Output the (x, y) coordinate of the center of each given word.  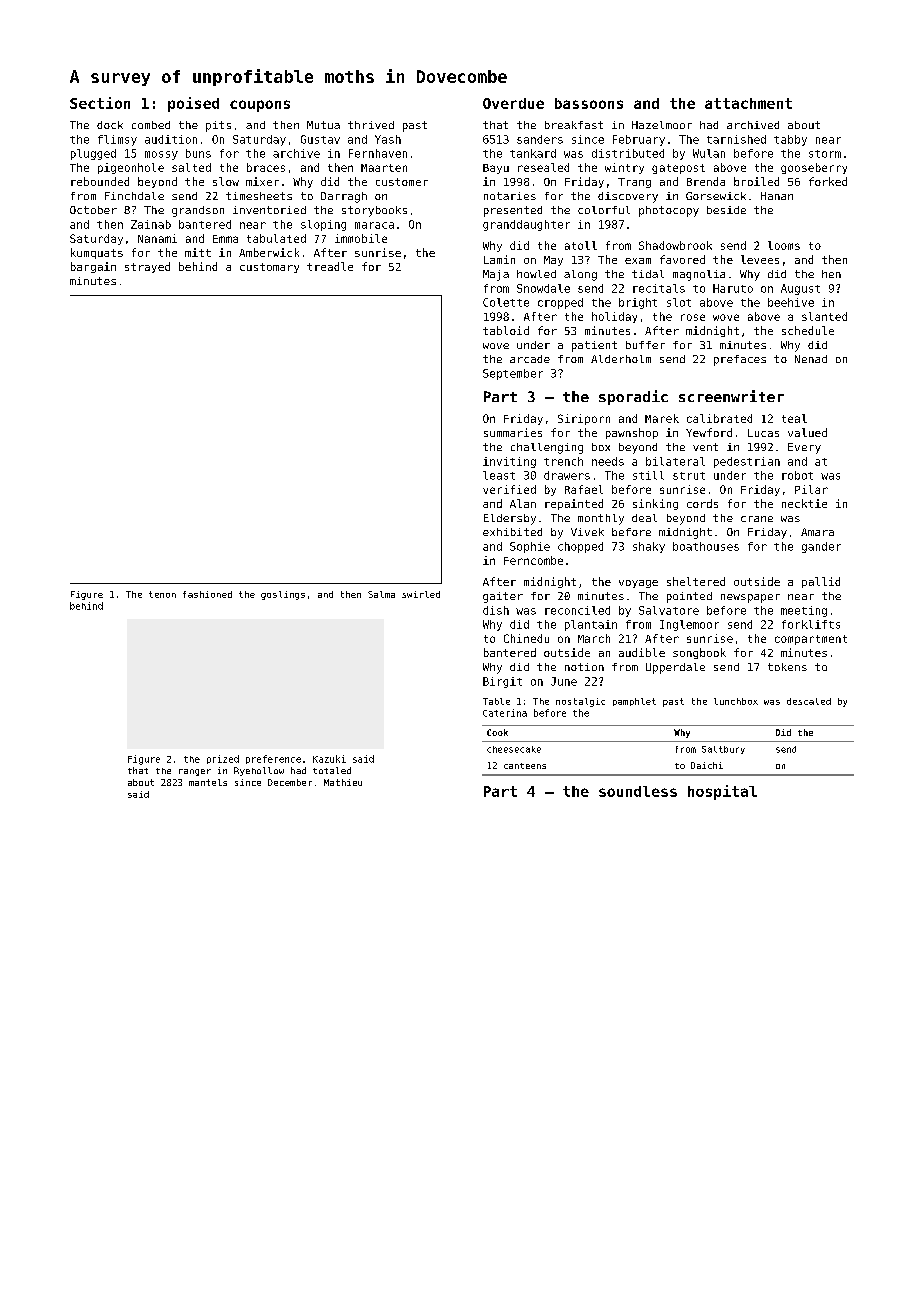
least (499, 475)
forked (828, 181)
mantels (208, 782)
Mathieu (343, 782)
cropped (560, 303)
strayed (147, 267)
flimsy (117, 140)
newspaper (750, 598)
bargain (93, 267)
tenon (162, 594)
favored (682, 259)
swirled (421, 594)
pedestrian (747, 462)
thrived (371, 125)
